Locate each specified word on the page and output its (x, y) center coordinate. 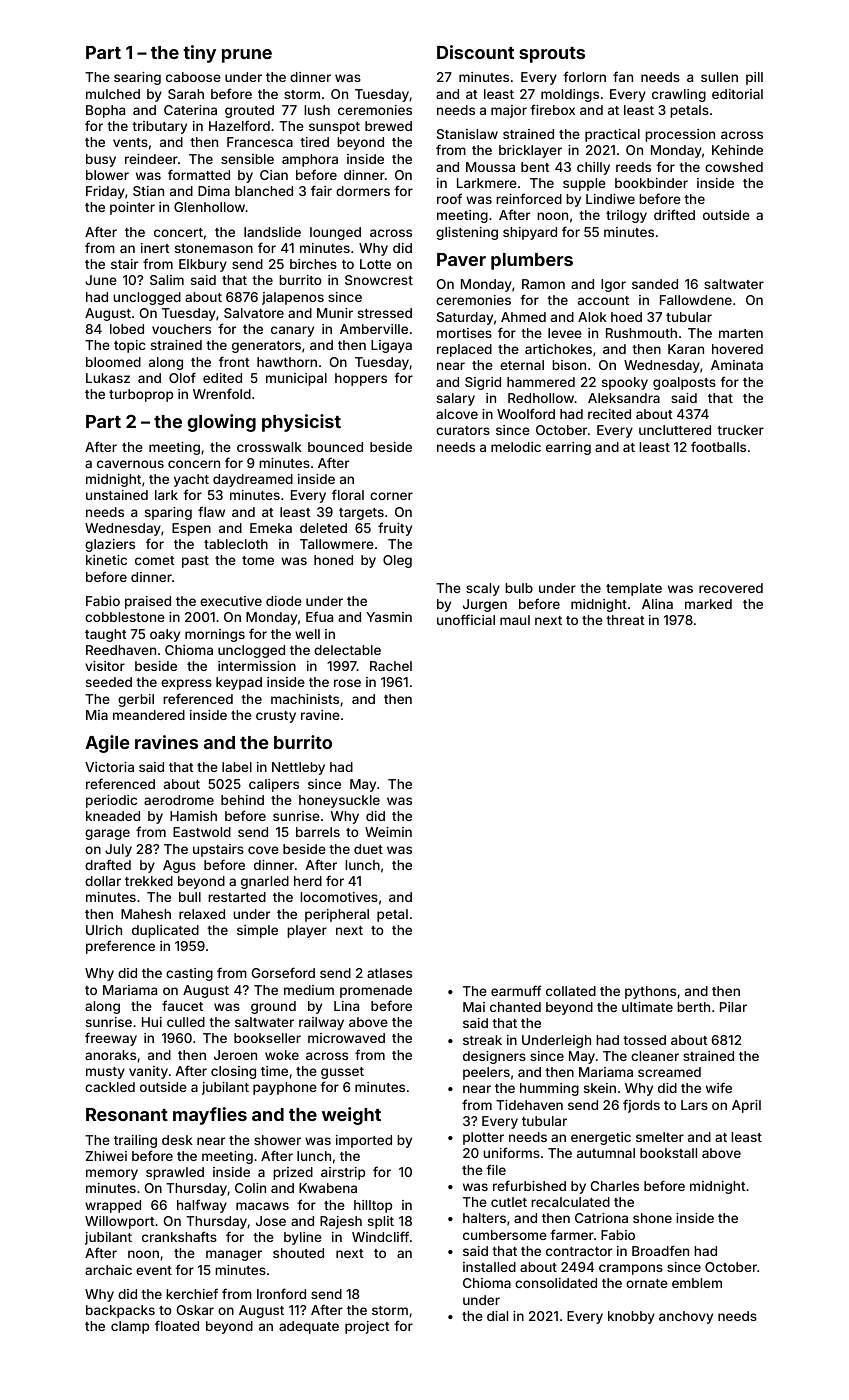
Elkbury (203, 265)
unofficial (466, 619)
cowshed (734, 167)
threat (625, 620)
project (367, 1327)
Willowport (119, 1222)
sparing (168, 513)
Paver (461, 259)
